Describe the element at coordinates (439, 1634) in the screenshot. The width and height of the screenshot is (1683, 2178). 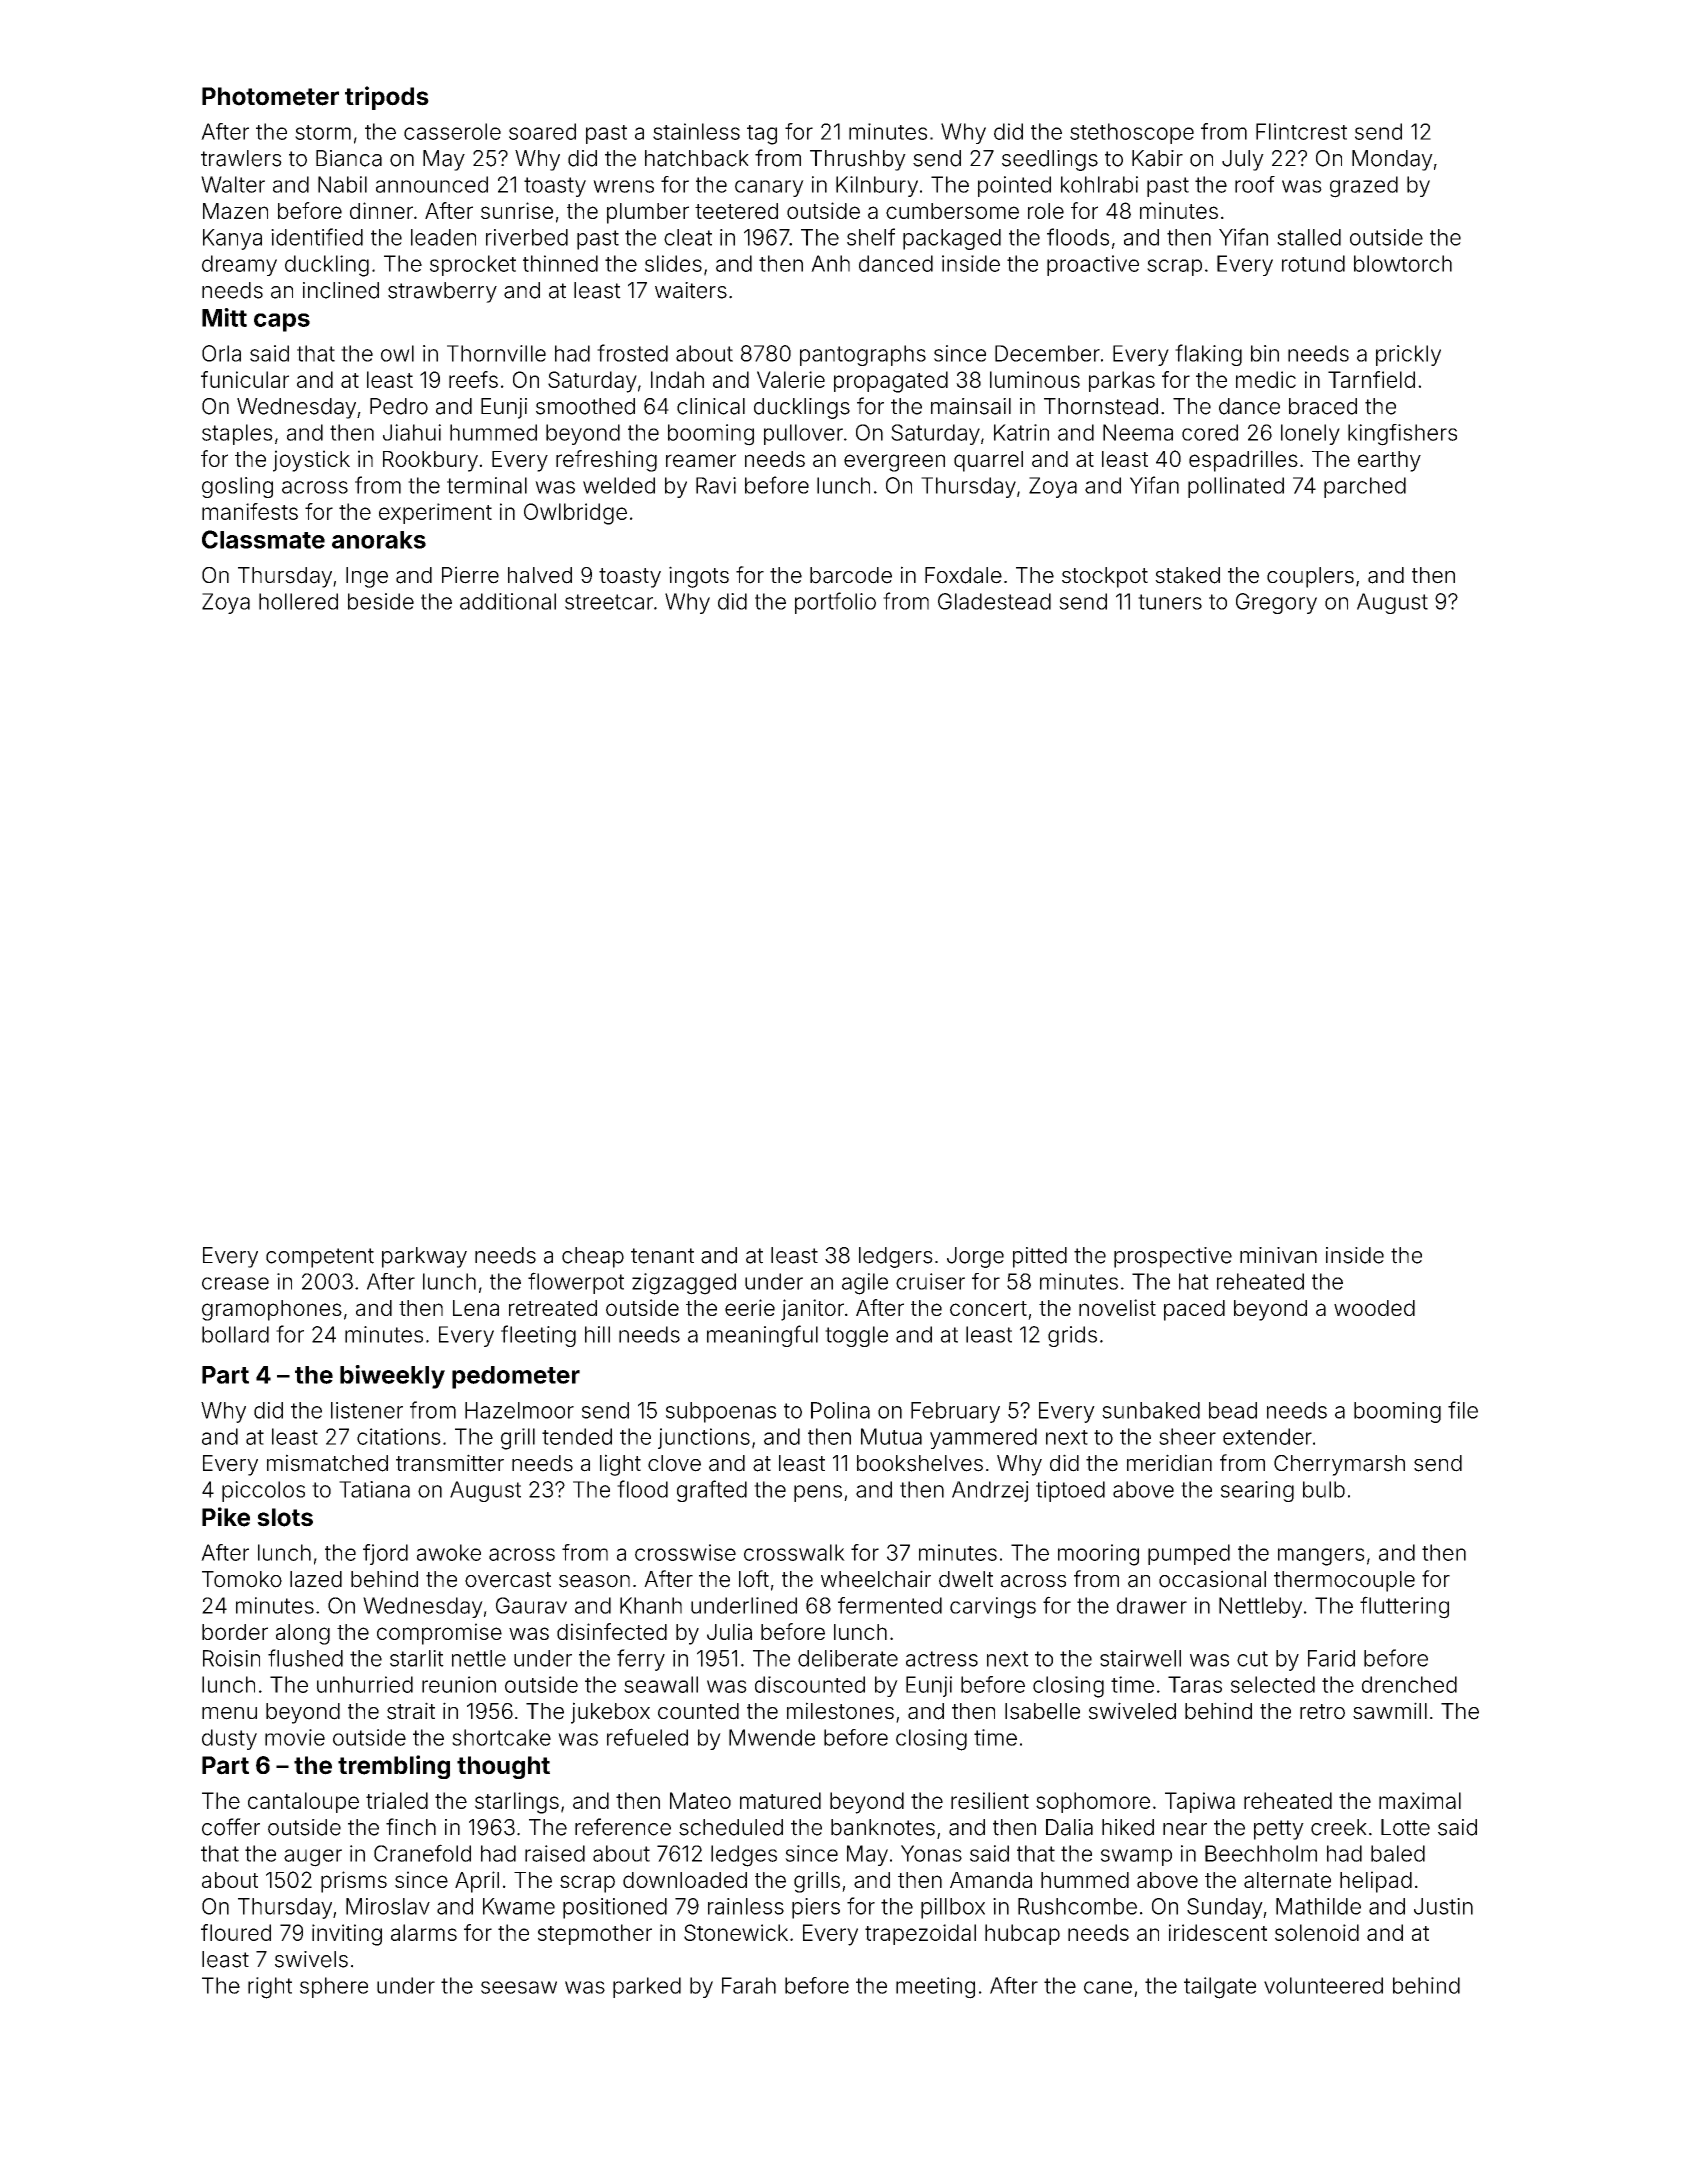
I see `compromise` at that location.
